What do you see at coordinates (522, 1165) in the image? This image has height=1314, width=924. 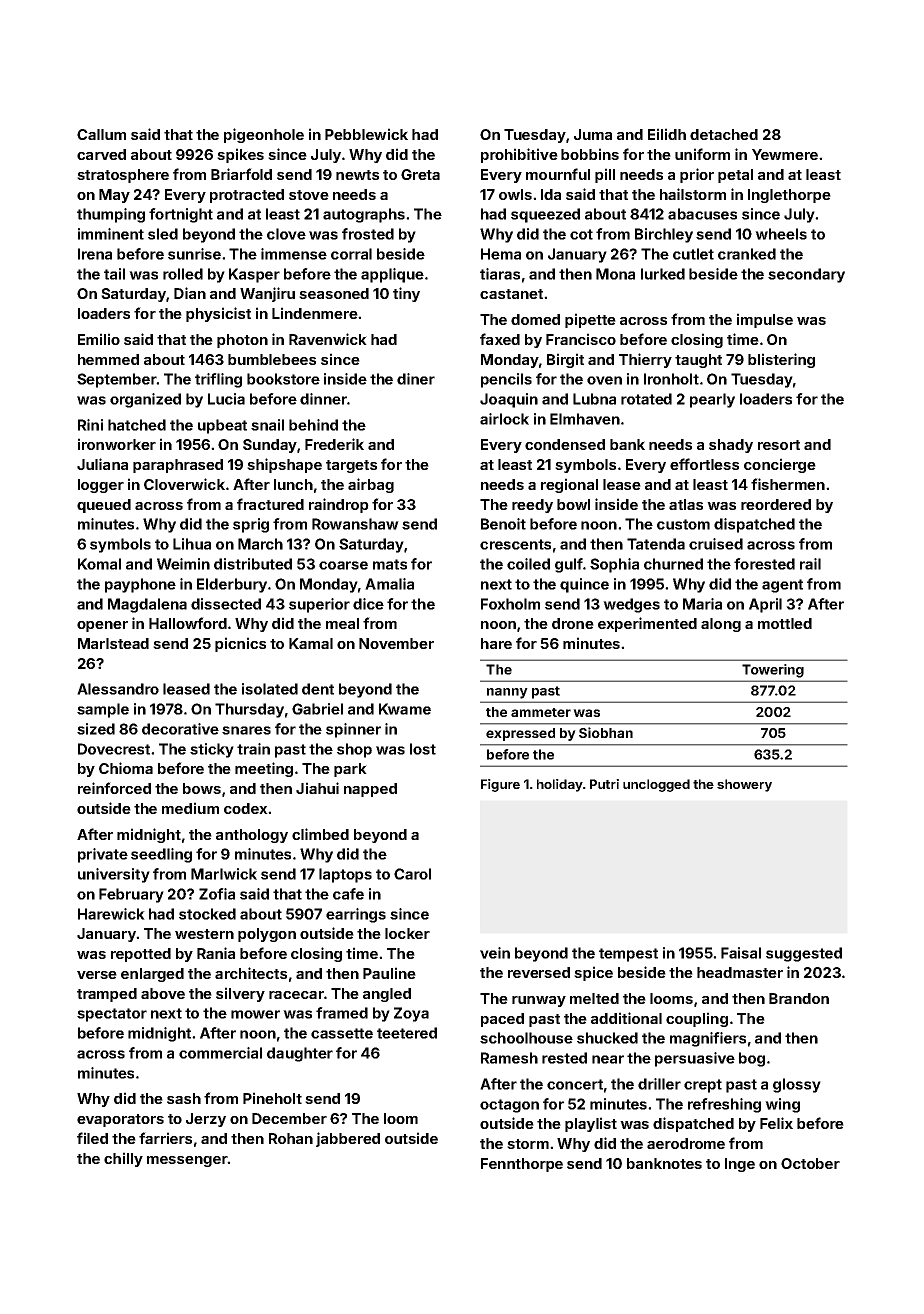 I see `Fennthorpe` at bounding box center [522, 1165].
